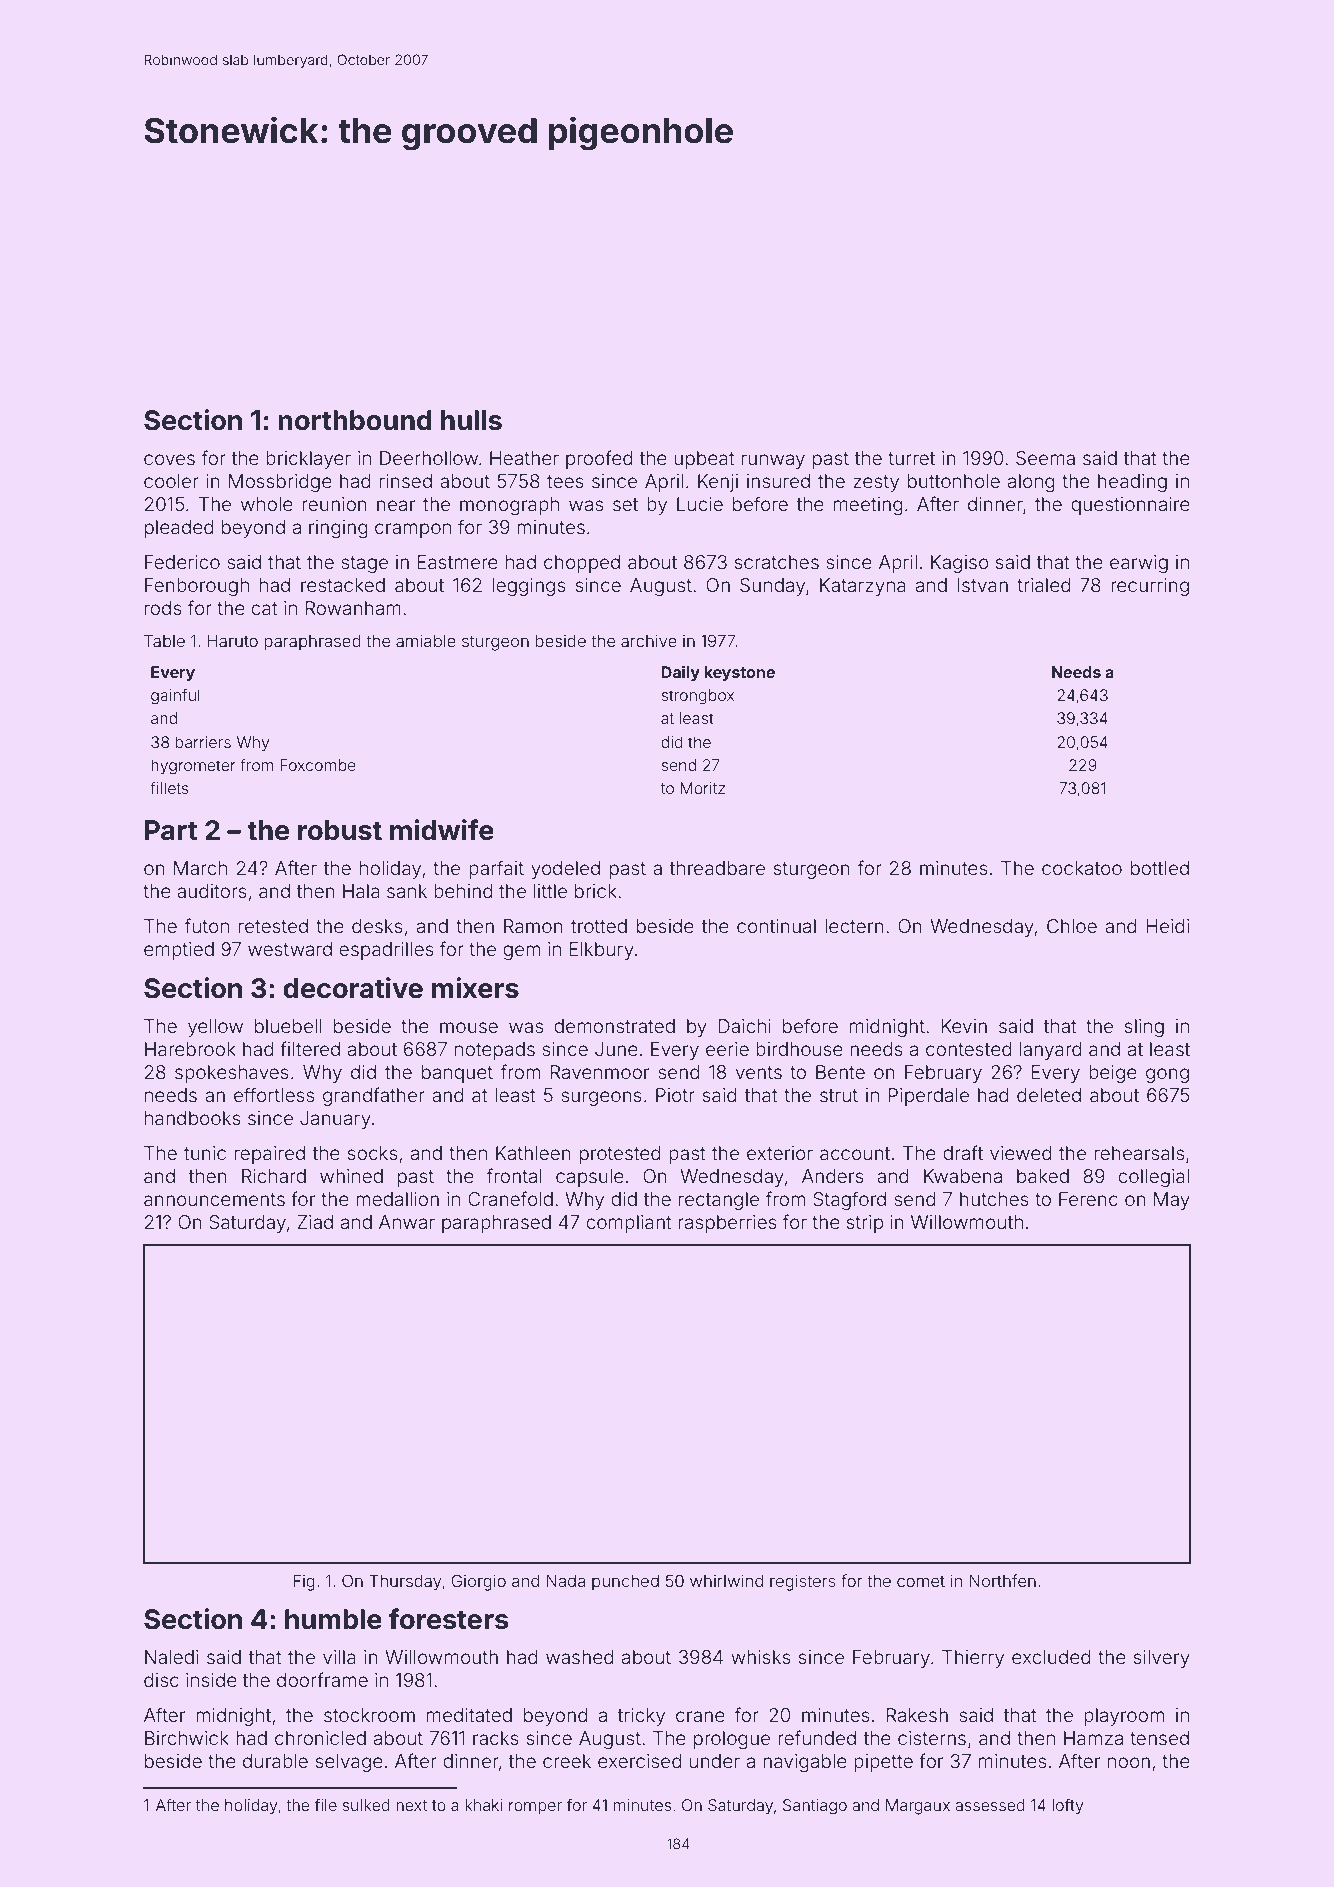 The image size is (1334, 1887). I want to click on Moritz, so click(703, 788).
